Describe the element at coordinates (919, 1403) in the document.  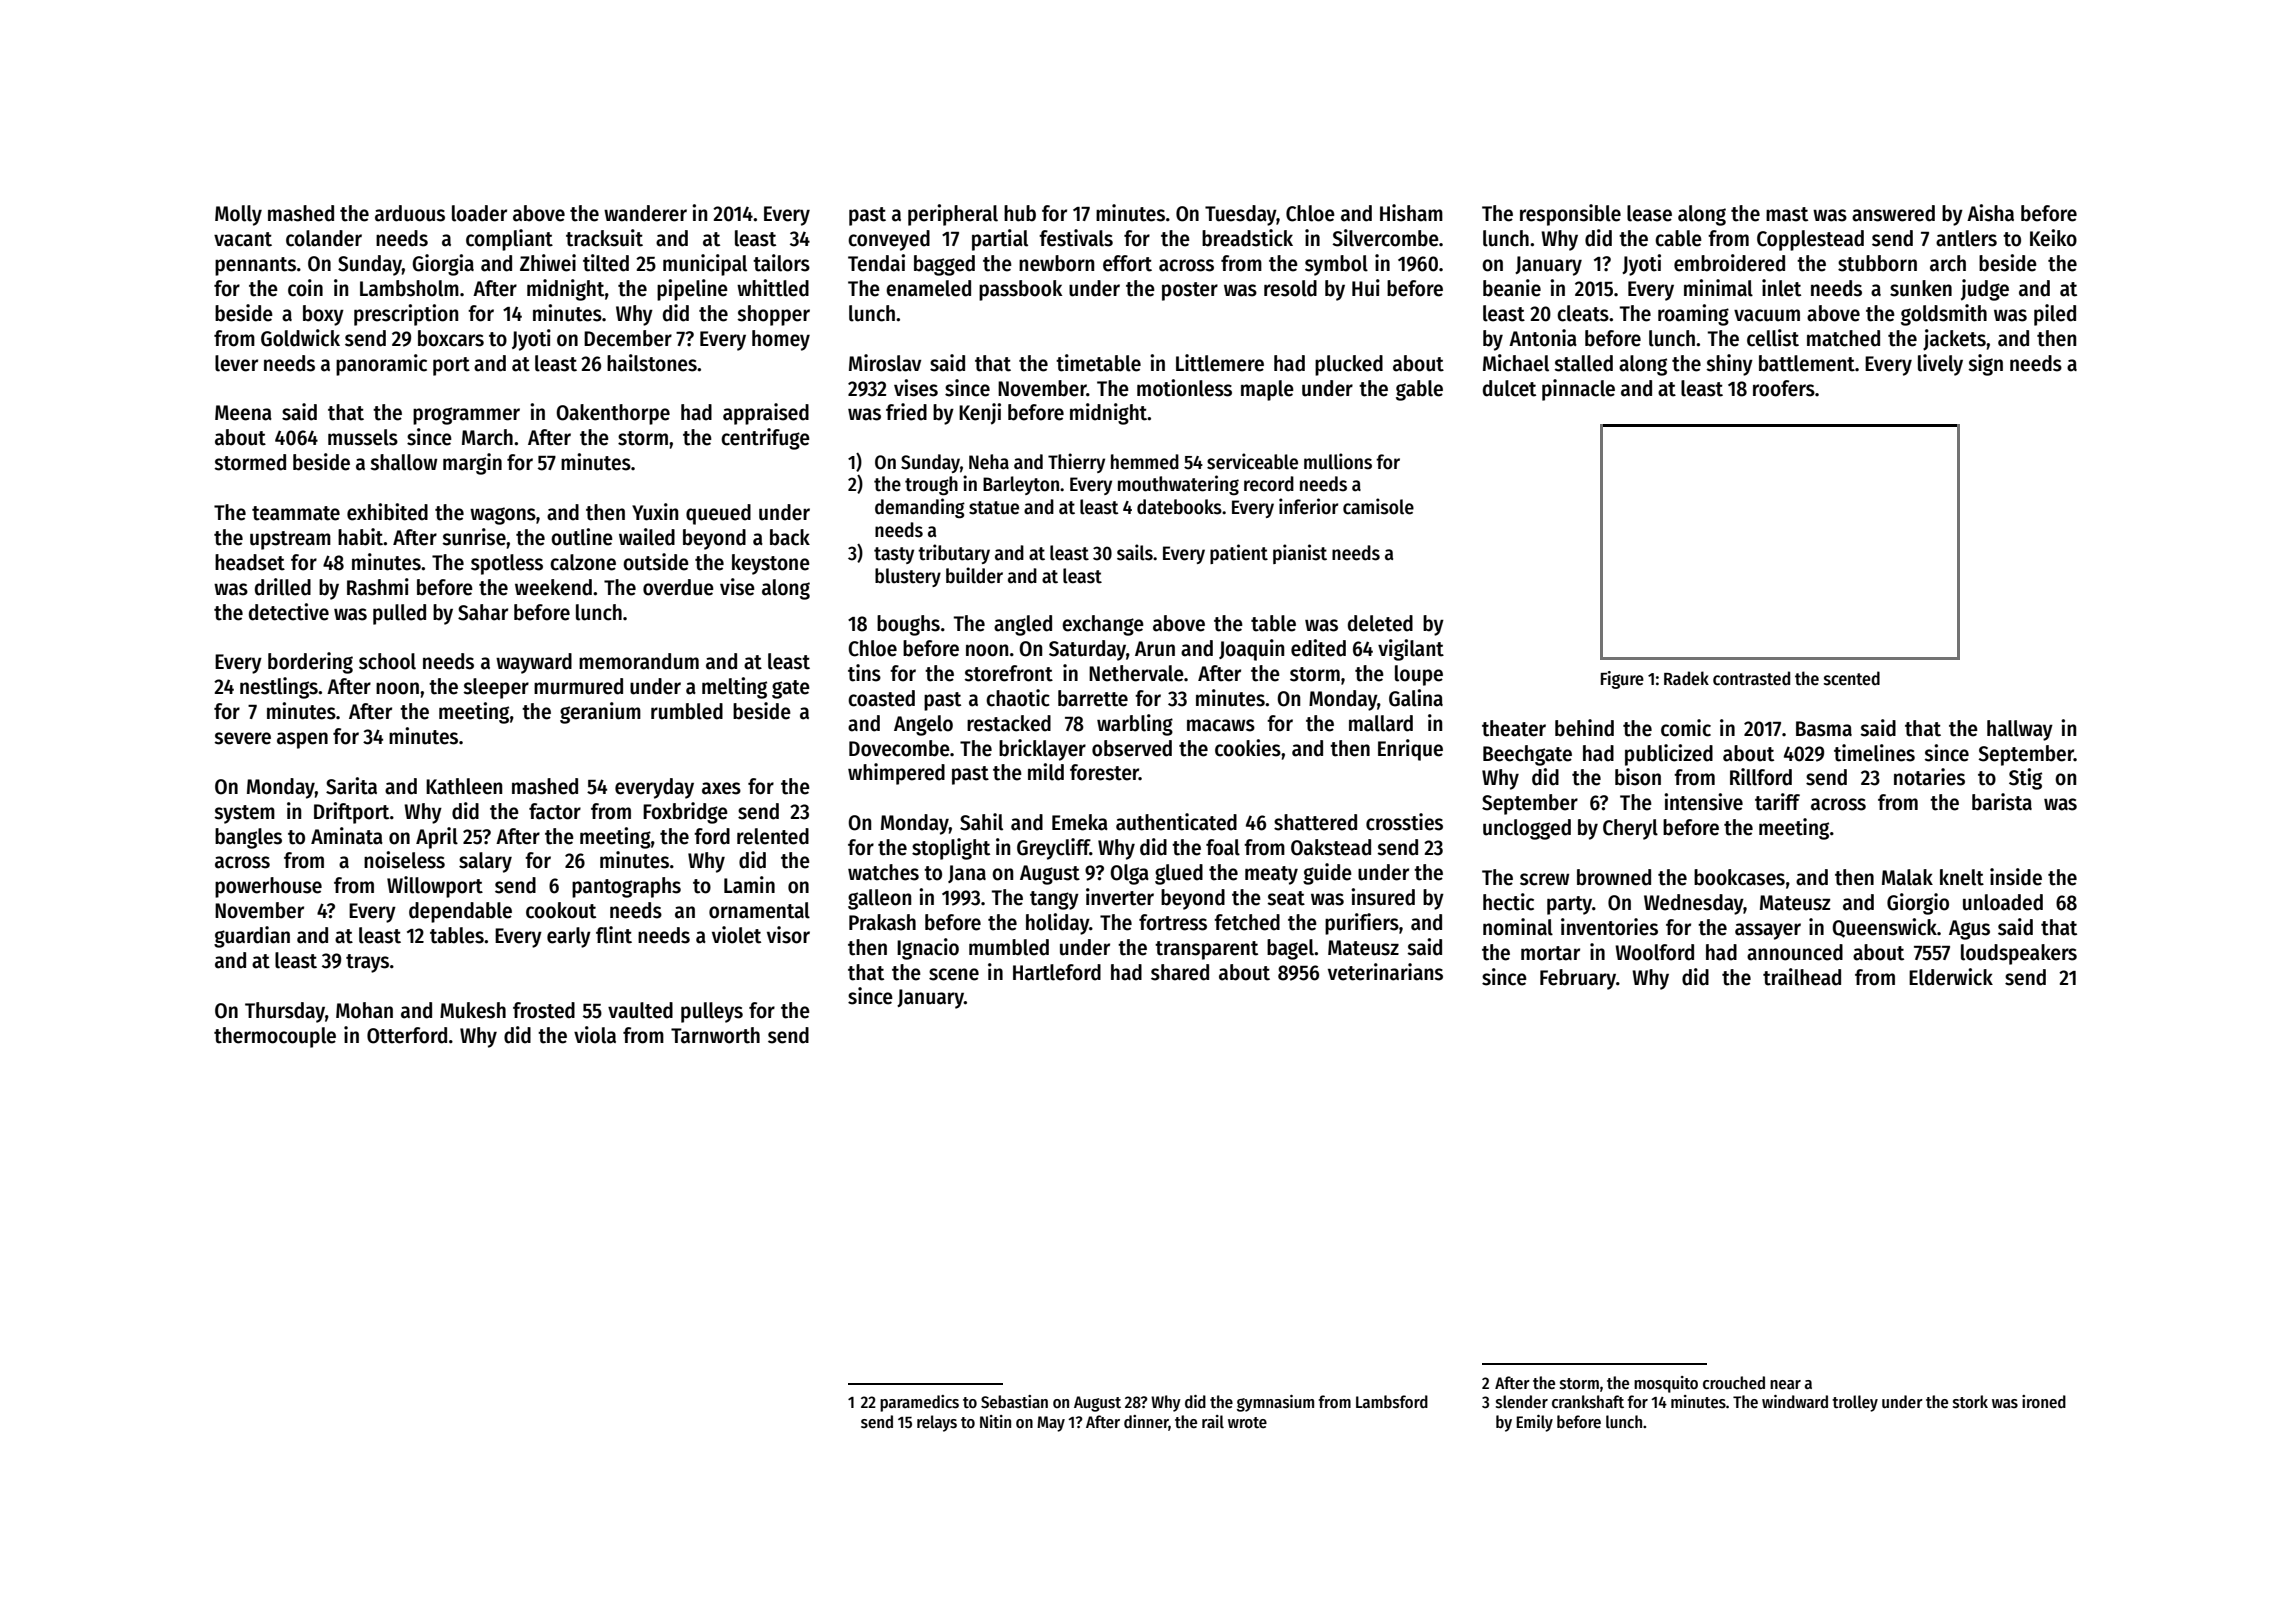
I see `paramedics` at that location.
